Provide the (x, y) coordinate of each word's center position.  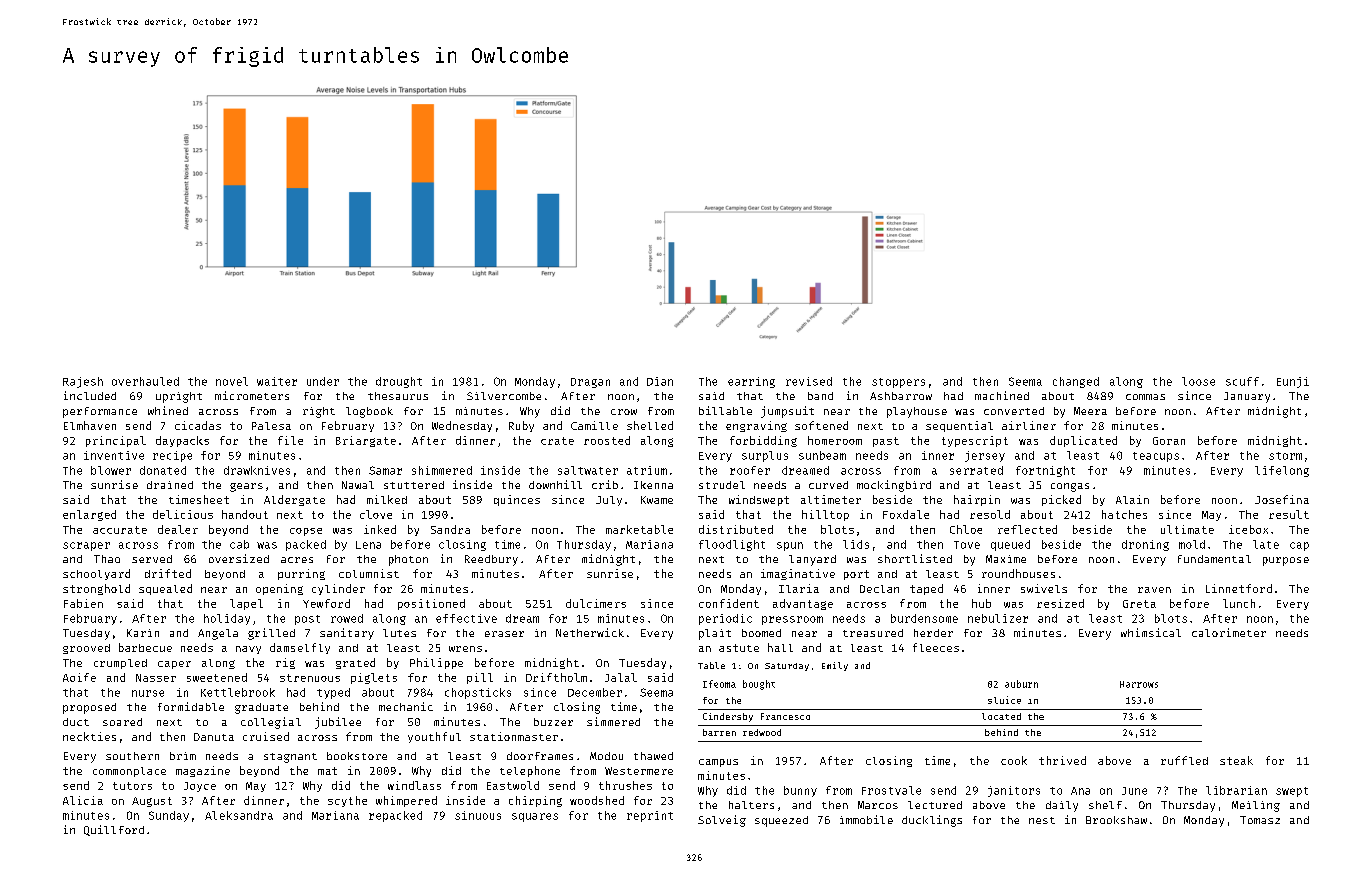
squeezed (781, 821)
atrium (647, 470)
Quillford (114, 830)
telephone (530, 771)
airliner (1029, 425)
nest (1042, 820)
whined (168, 410)
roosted (607, 440)
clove (376, 514)
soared (122, 722)
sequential (959, 426)
